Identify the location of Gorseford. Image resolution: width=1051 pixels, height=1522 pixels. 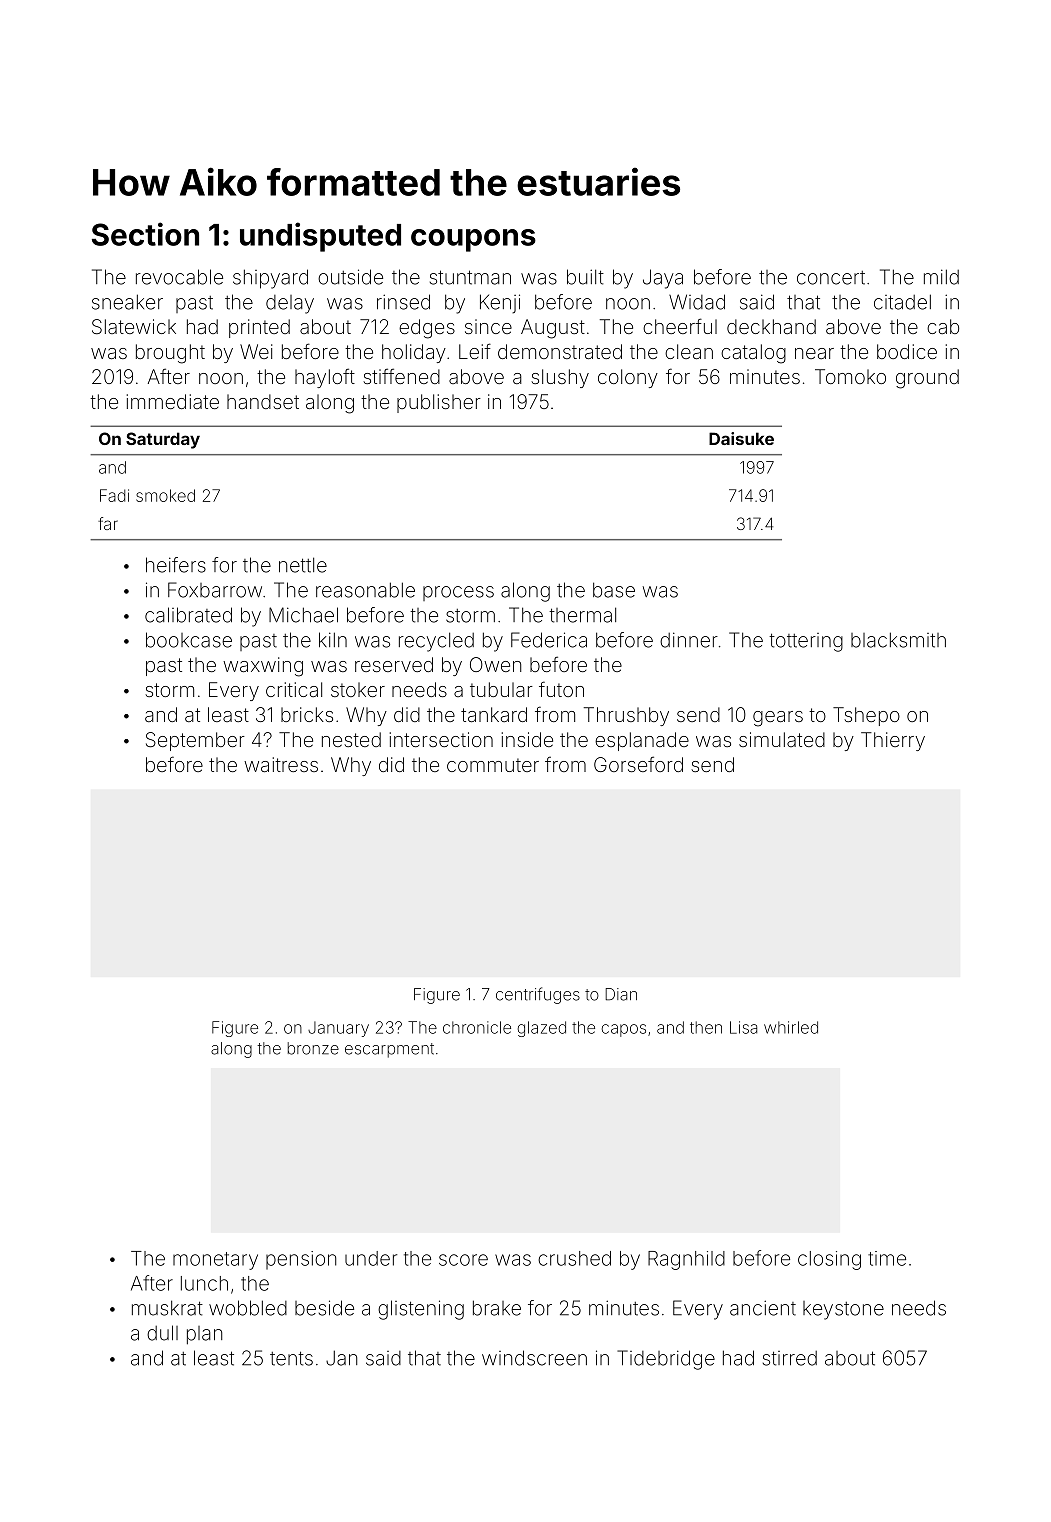
(638, 764).
